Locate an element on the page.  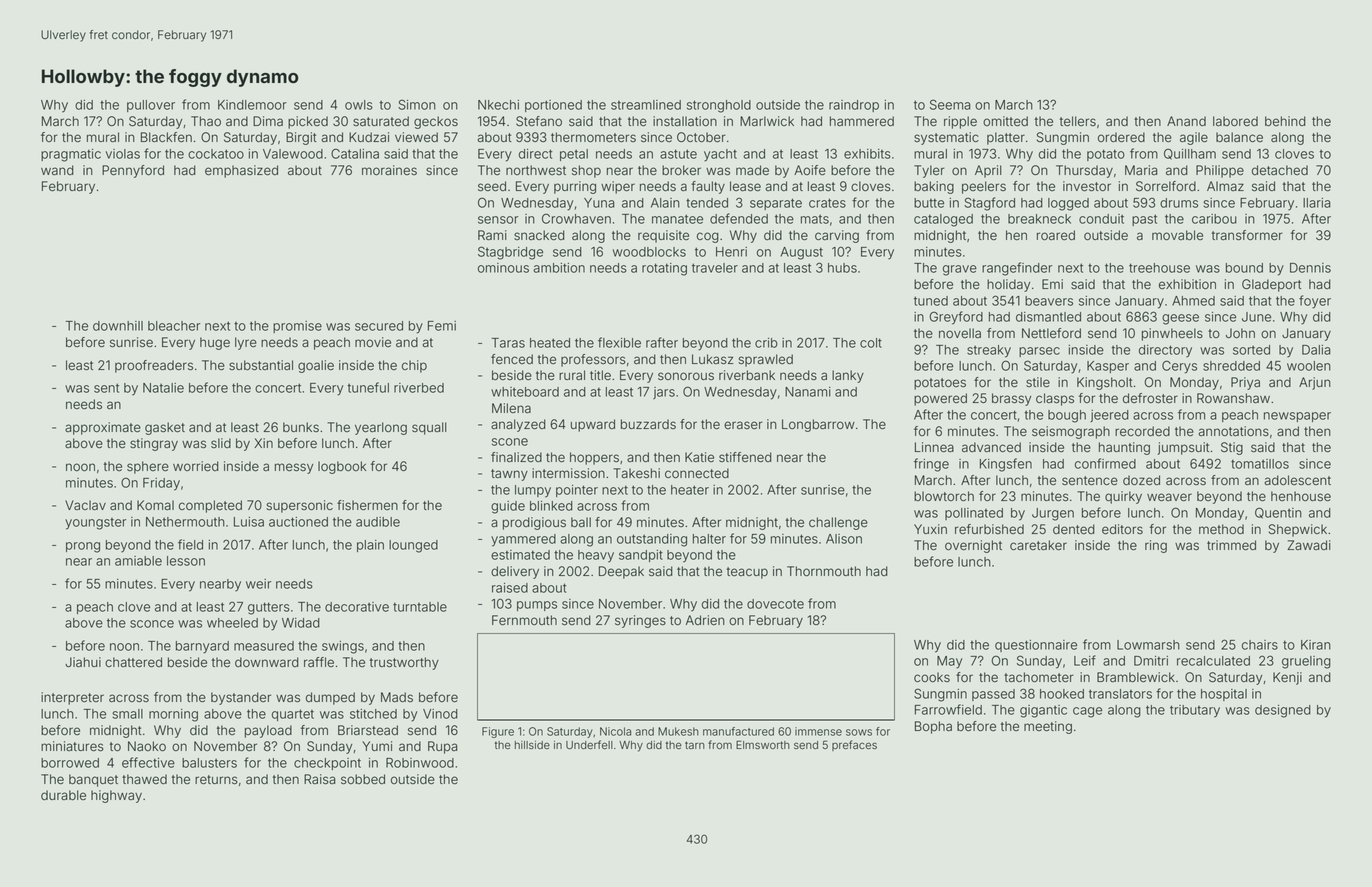
streamlined is located at coordinates (646, 105).
